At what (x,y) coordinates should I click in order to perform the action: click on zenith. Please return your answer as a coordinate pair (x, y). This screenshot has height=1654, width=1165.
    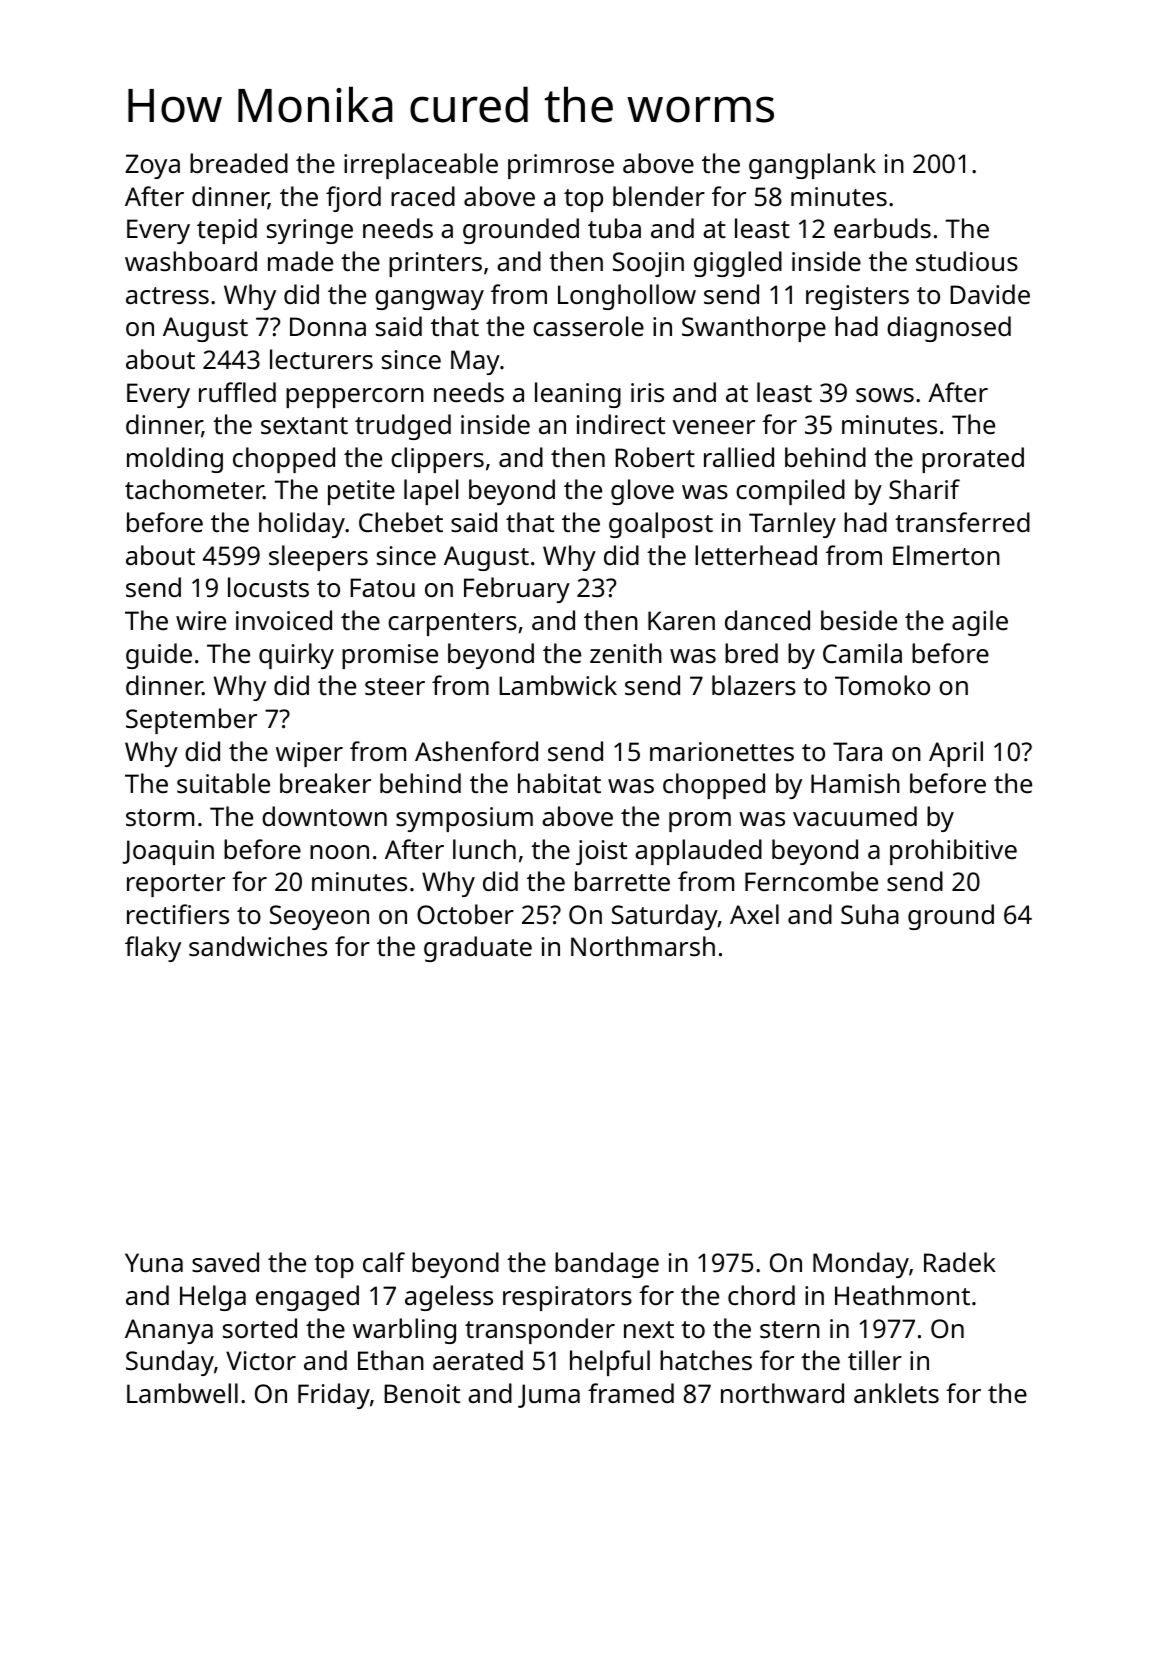
    Looking at the image, I should click on (626, 653).
